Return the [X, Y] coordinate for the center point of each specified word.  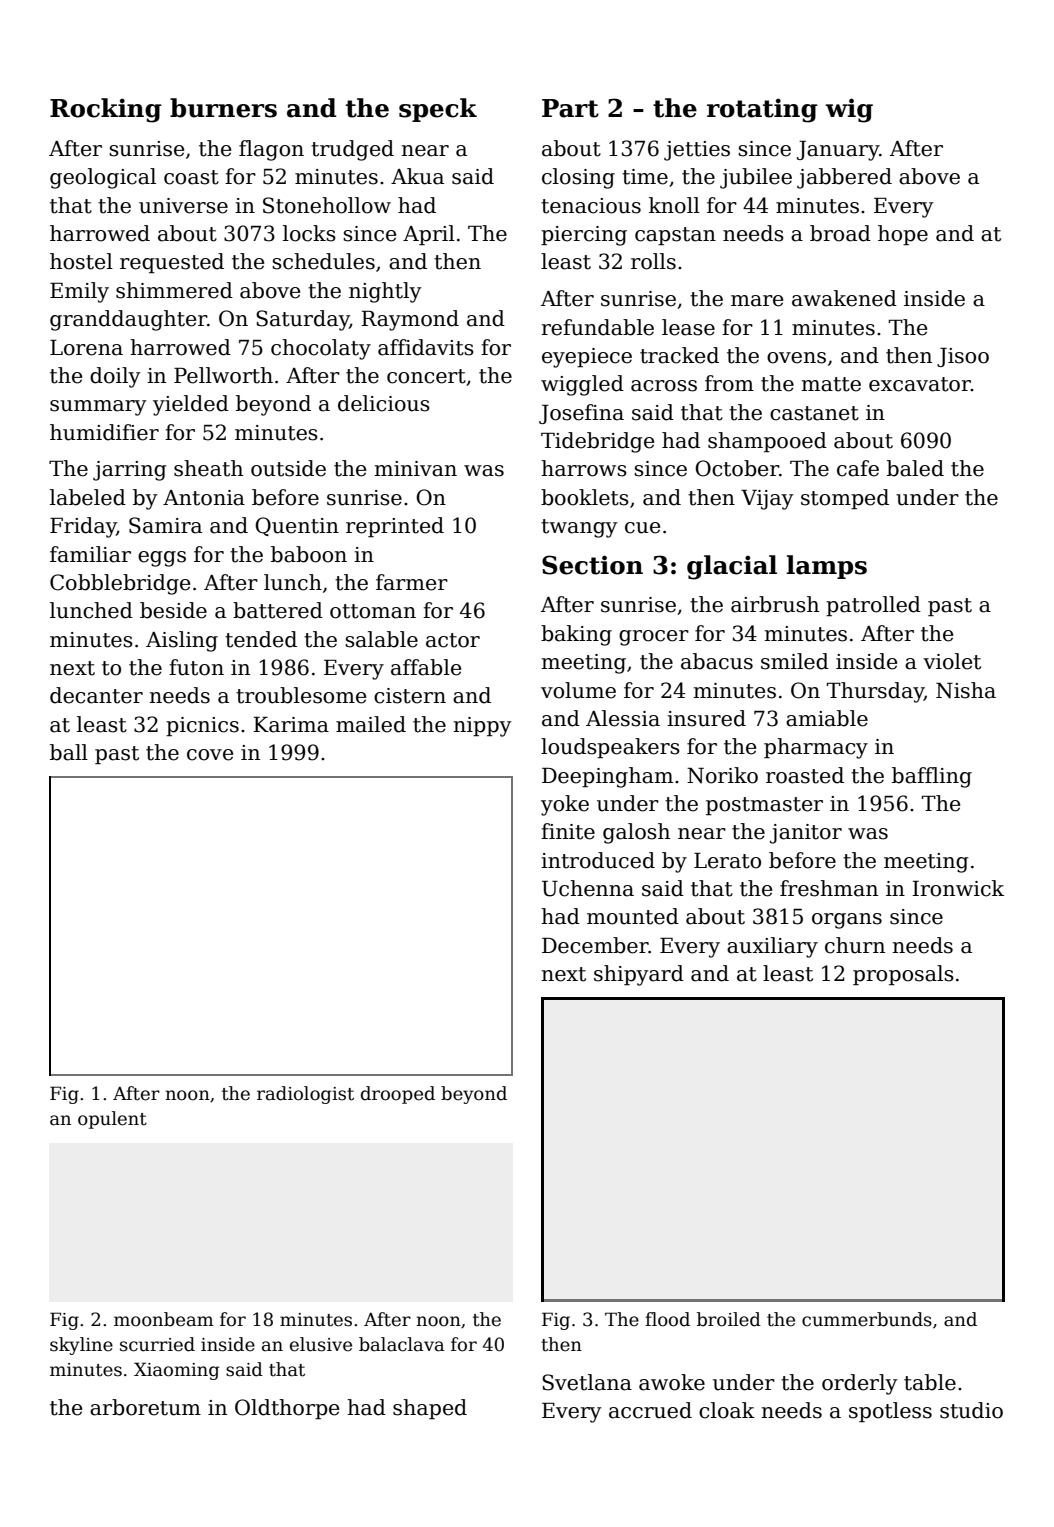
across [664, 386]
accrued [650, 1410]
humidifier [104, 432]
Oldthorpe [287, 1409]
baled [915, 468]
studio [971, 1410]
